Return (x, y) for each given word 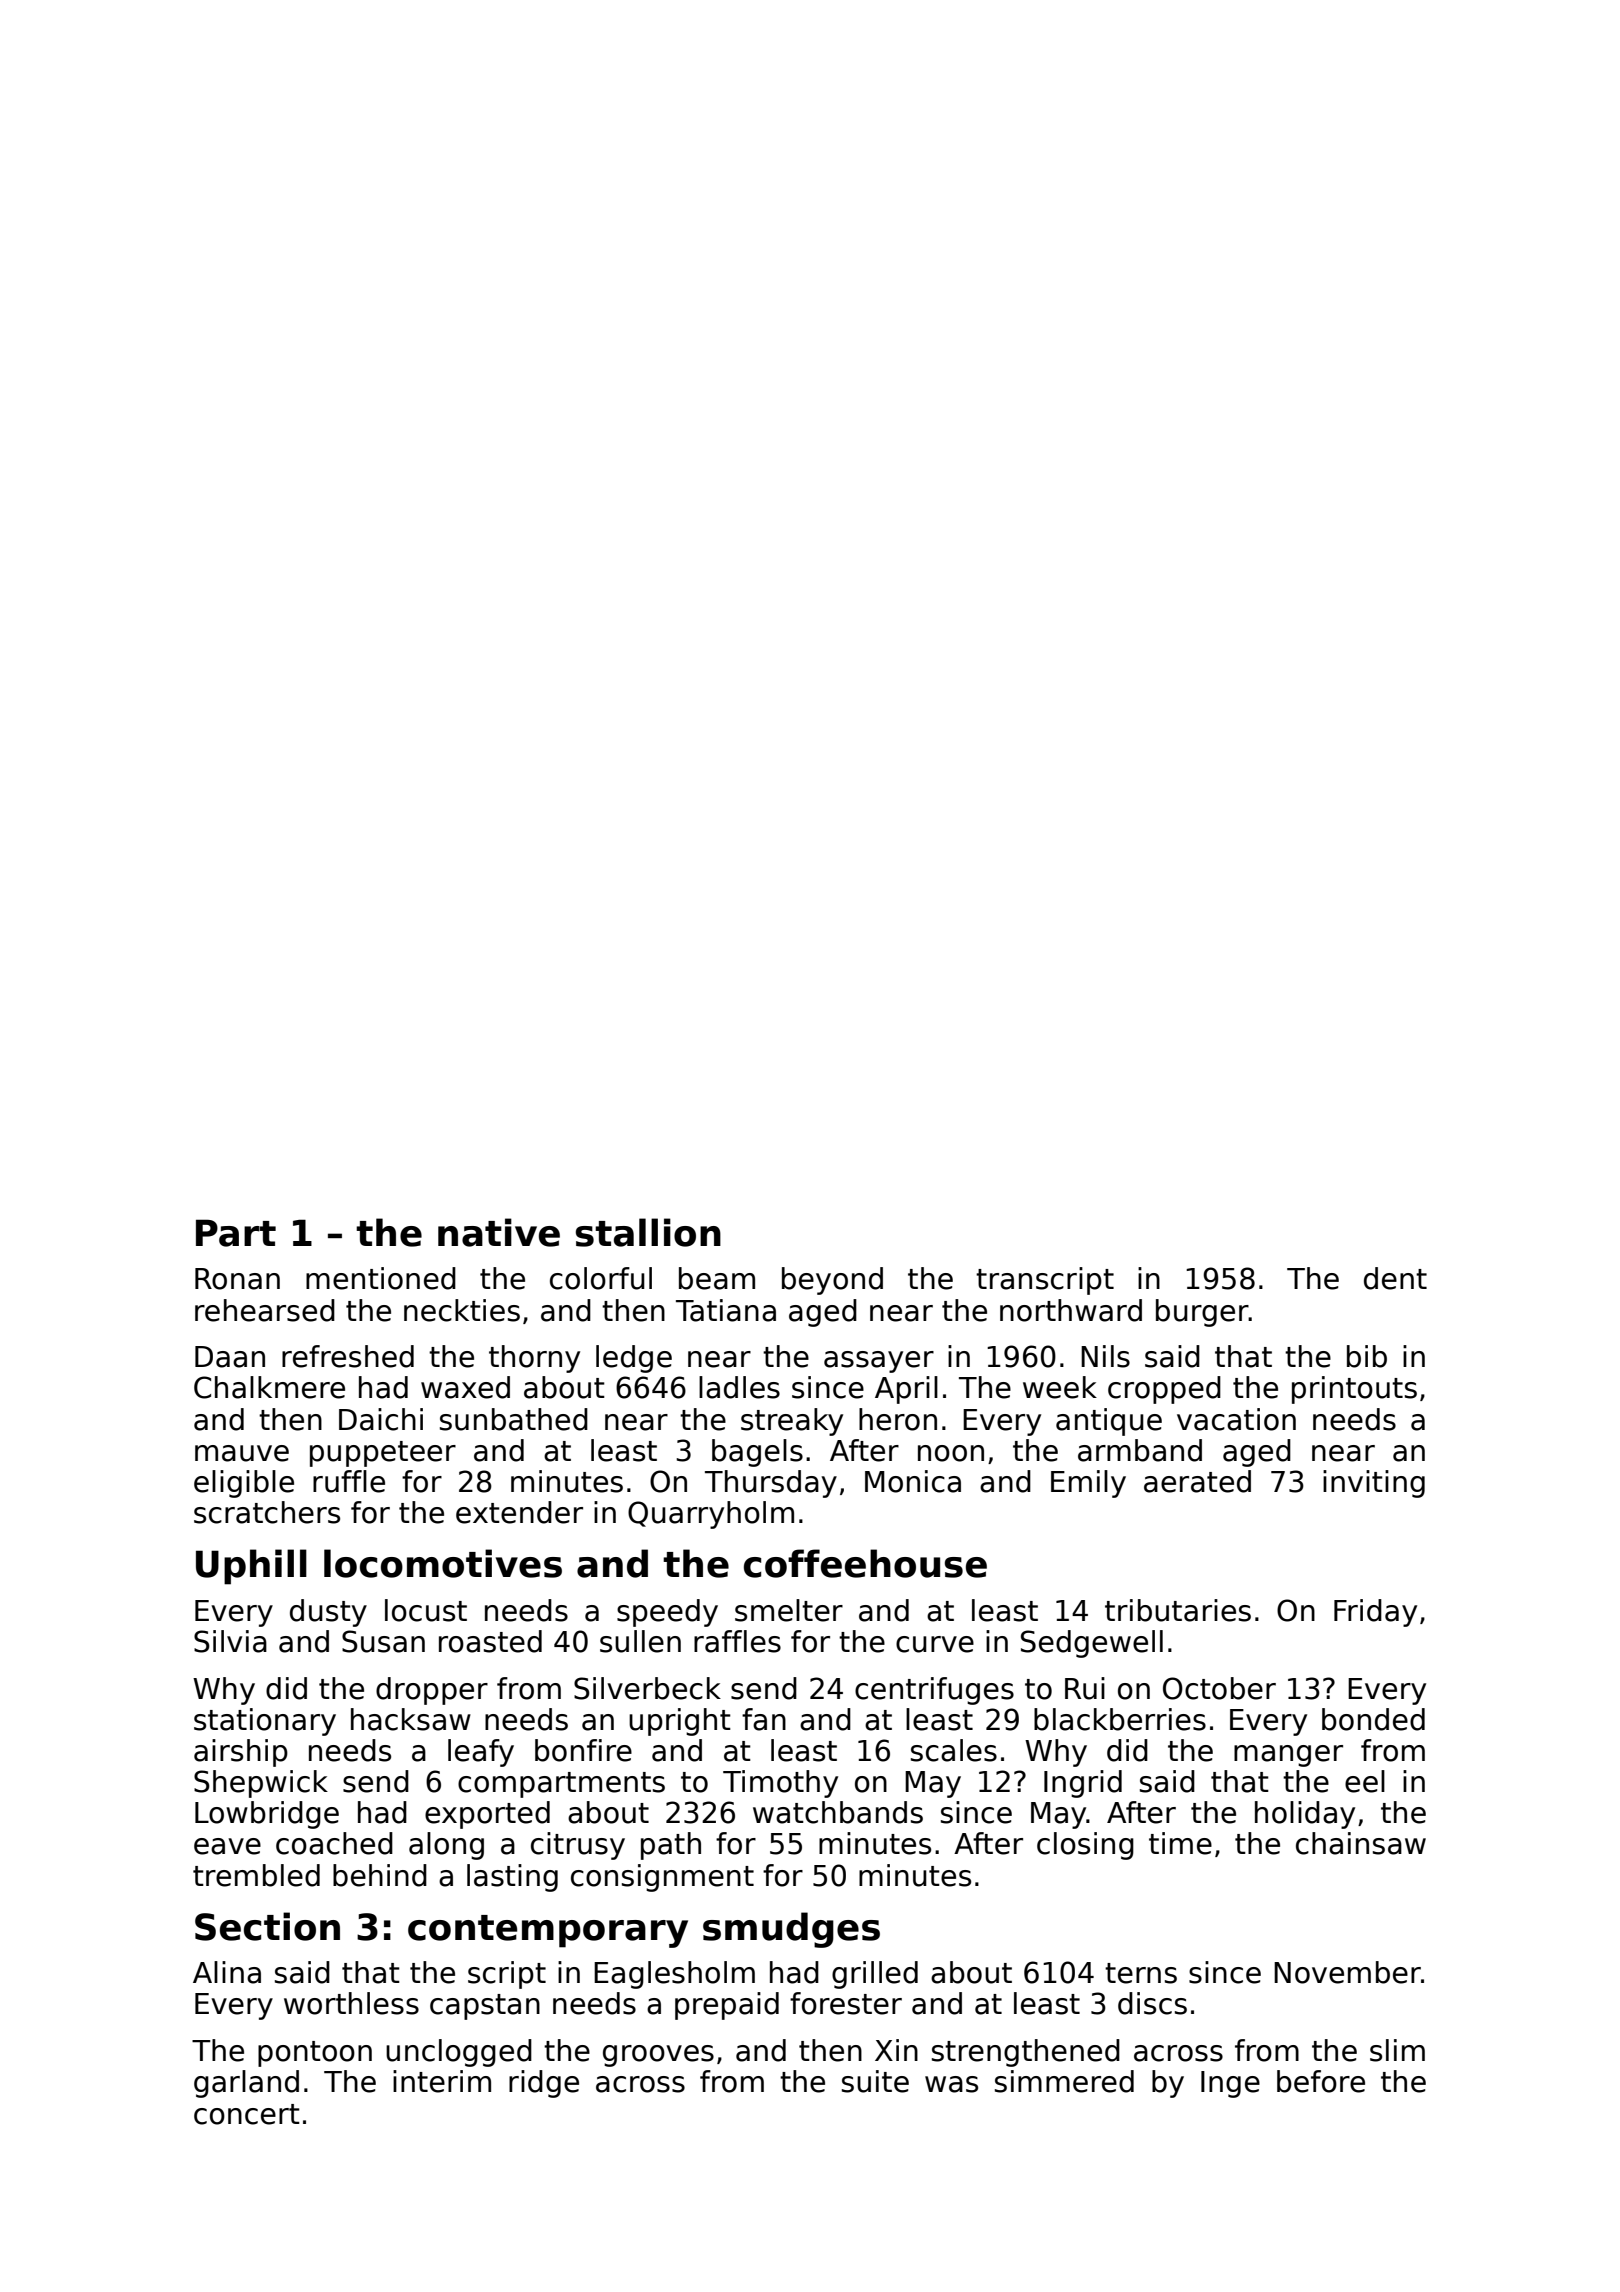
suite (875, 2081)
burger (1202, 1313)
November (1347, 1972)
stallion (648, 1232)
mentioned (381, 1278)
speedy (667, 1613)
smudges (791, 1930)
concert (247, 2114)
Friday (1375, 1613)
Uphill (251, 1567)
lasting (512, 1878)
